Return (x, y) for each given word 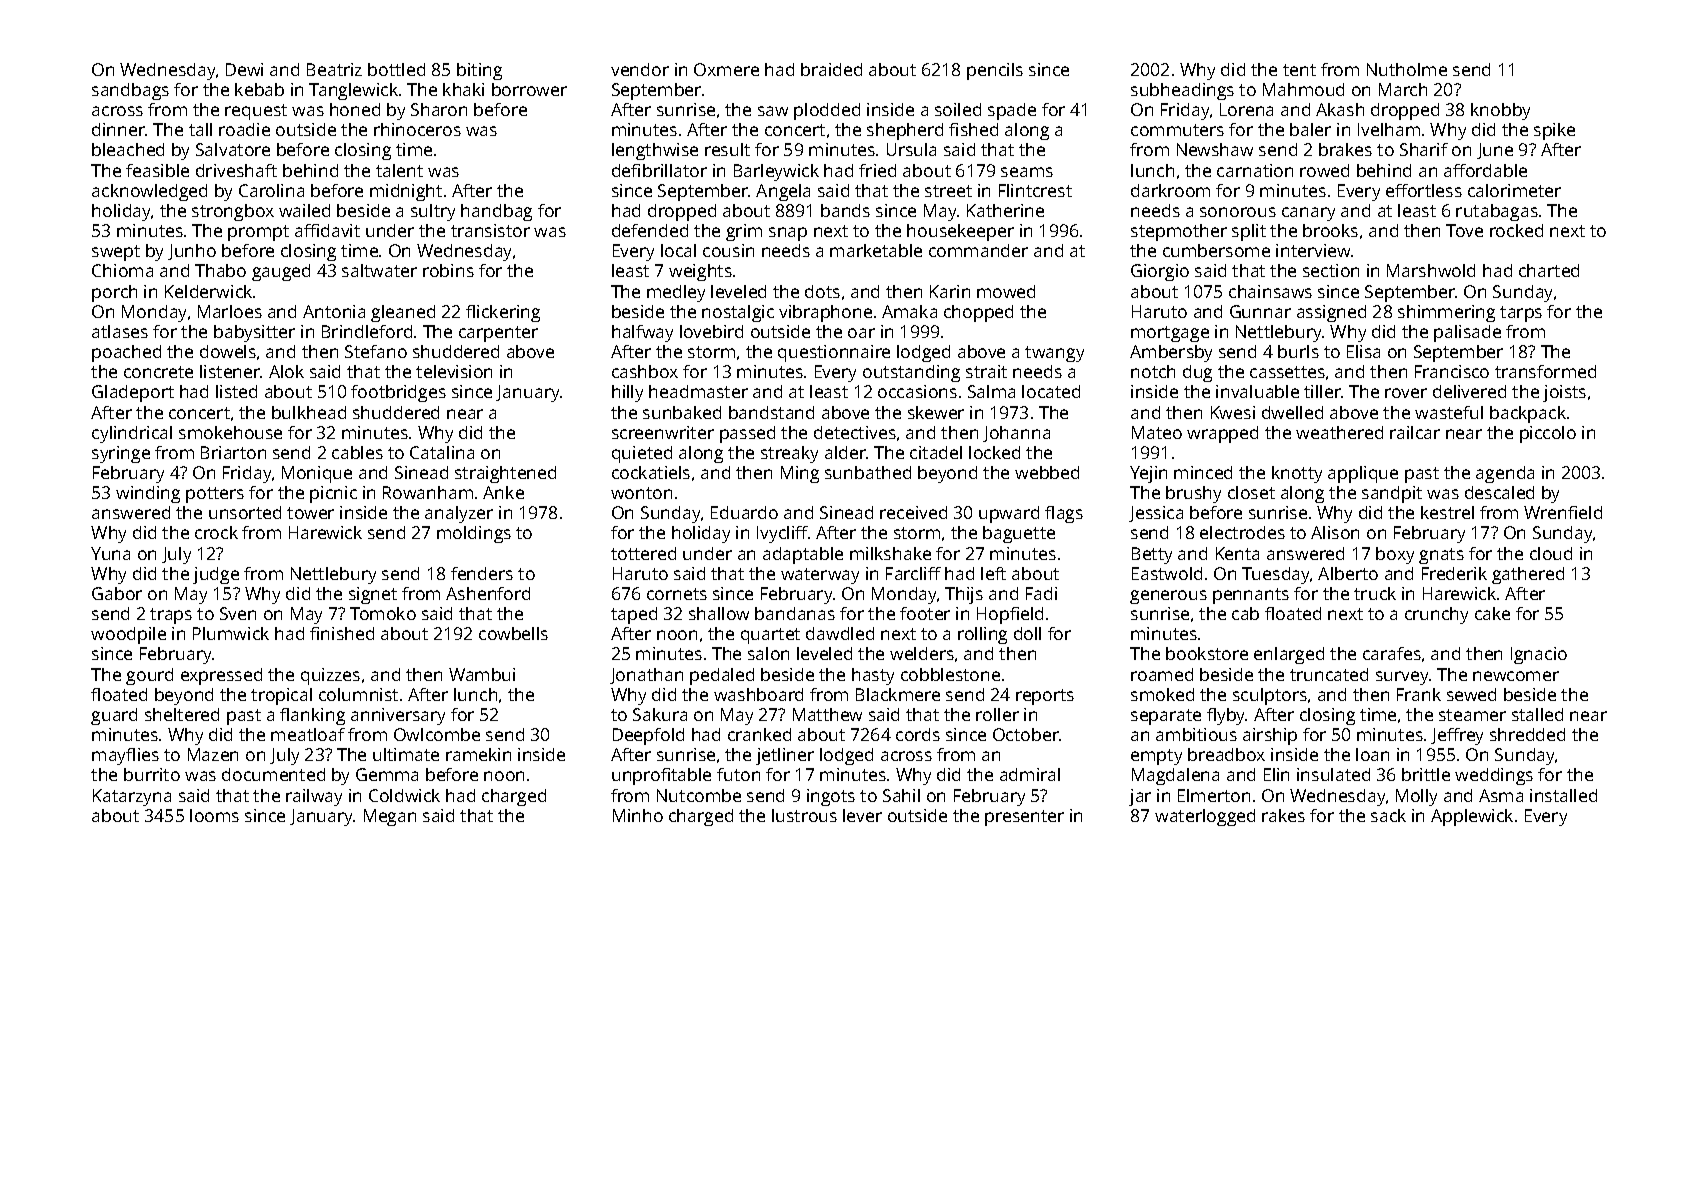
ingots (831, 797)
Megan (390, 817)
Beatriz (334, 69)
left (993, 573)
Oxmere (726, 69)
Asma (1501, 795)
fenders (482, 573)
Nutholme (1407, 69)
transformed (1545, 371)
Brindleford (367, 331)
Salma (991, 391)
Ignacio (1539, 655)
